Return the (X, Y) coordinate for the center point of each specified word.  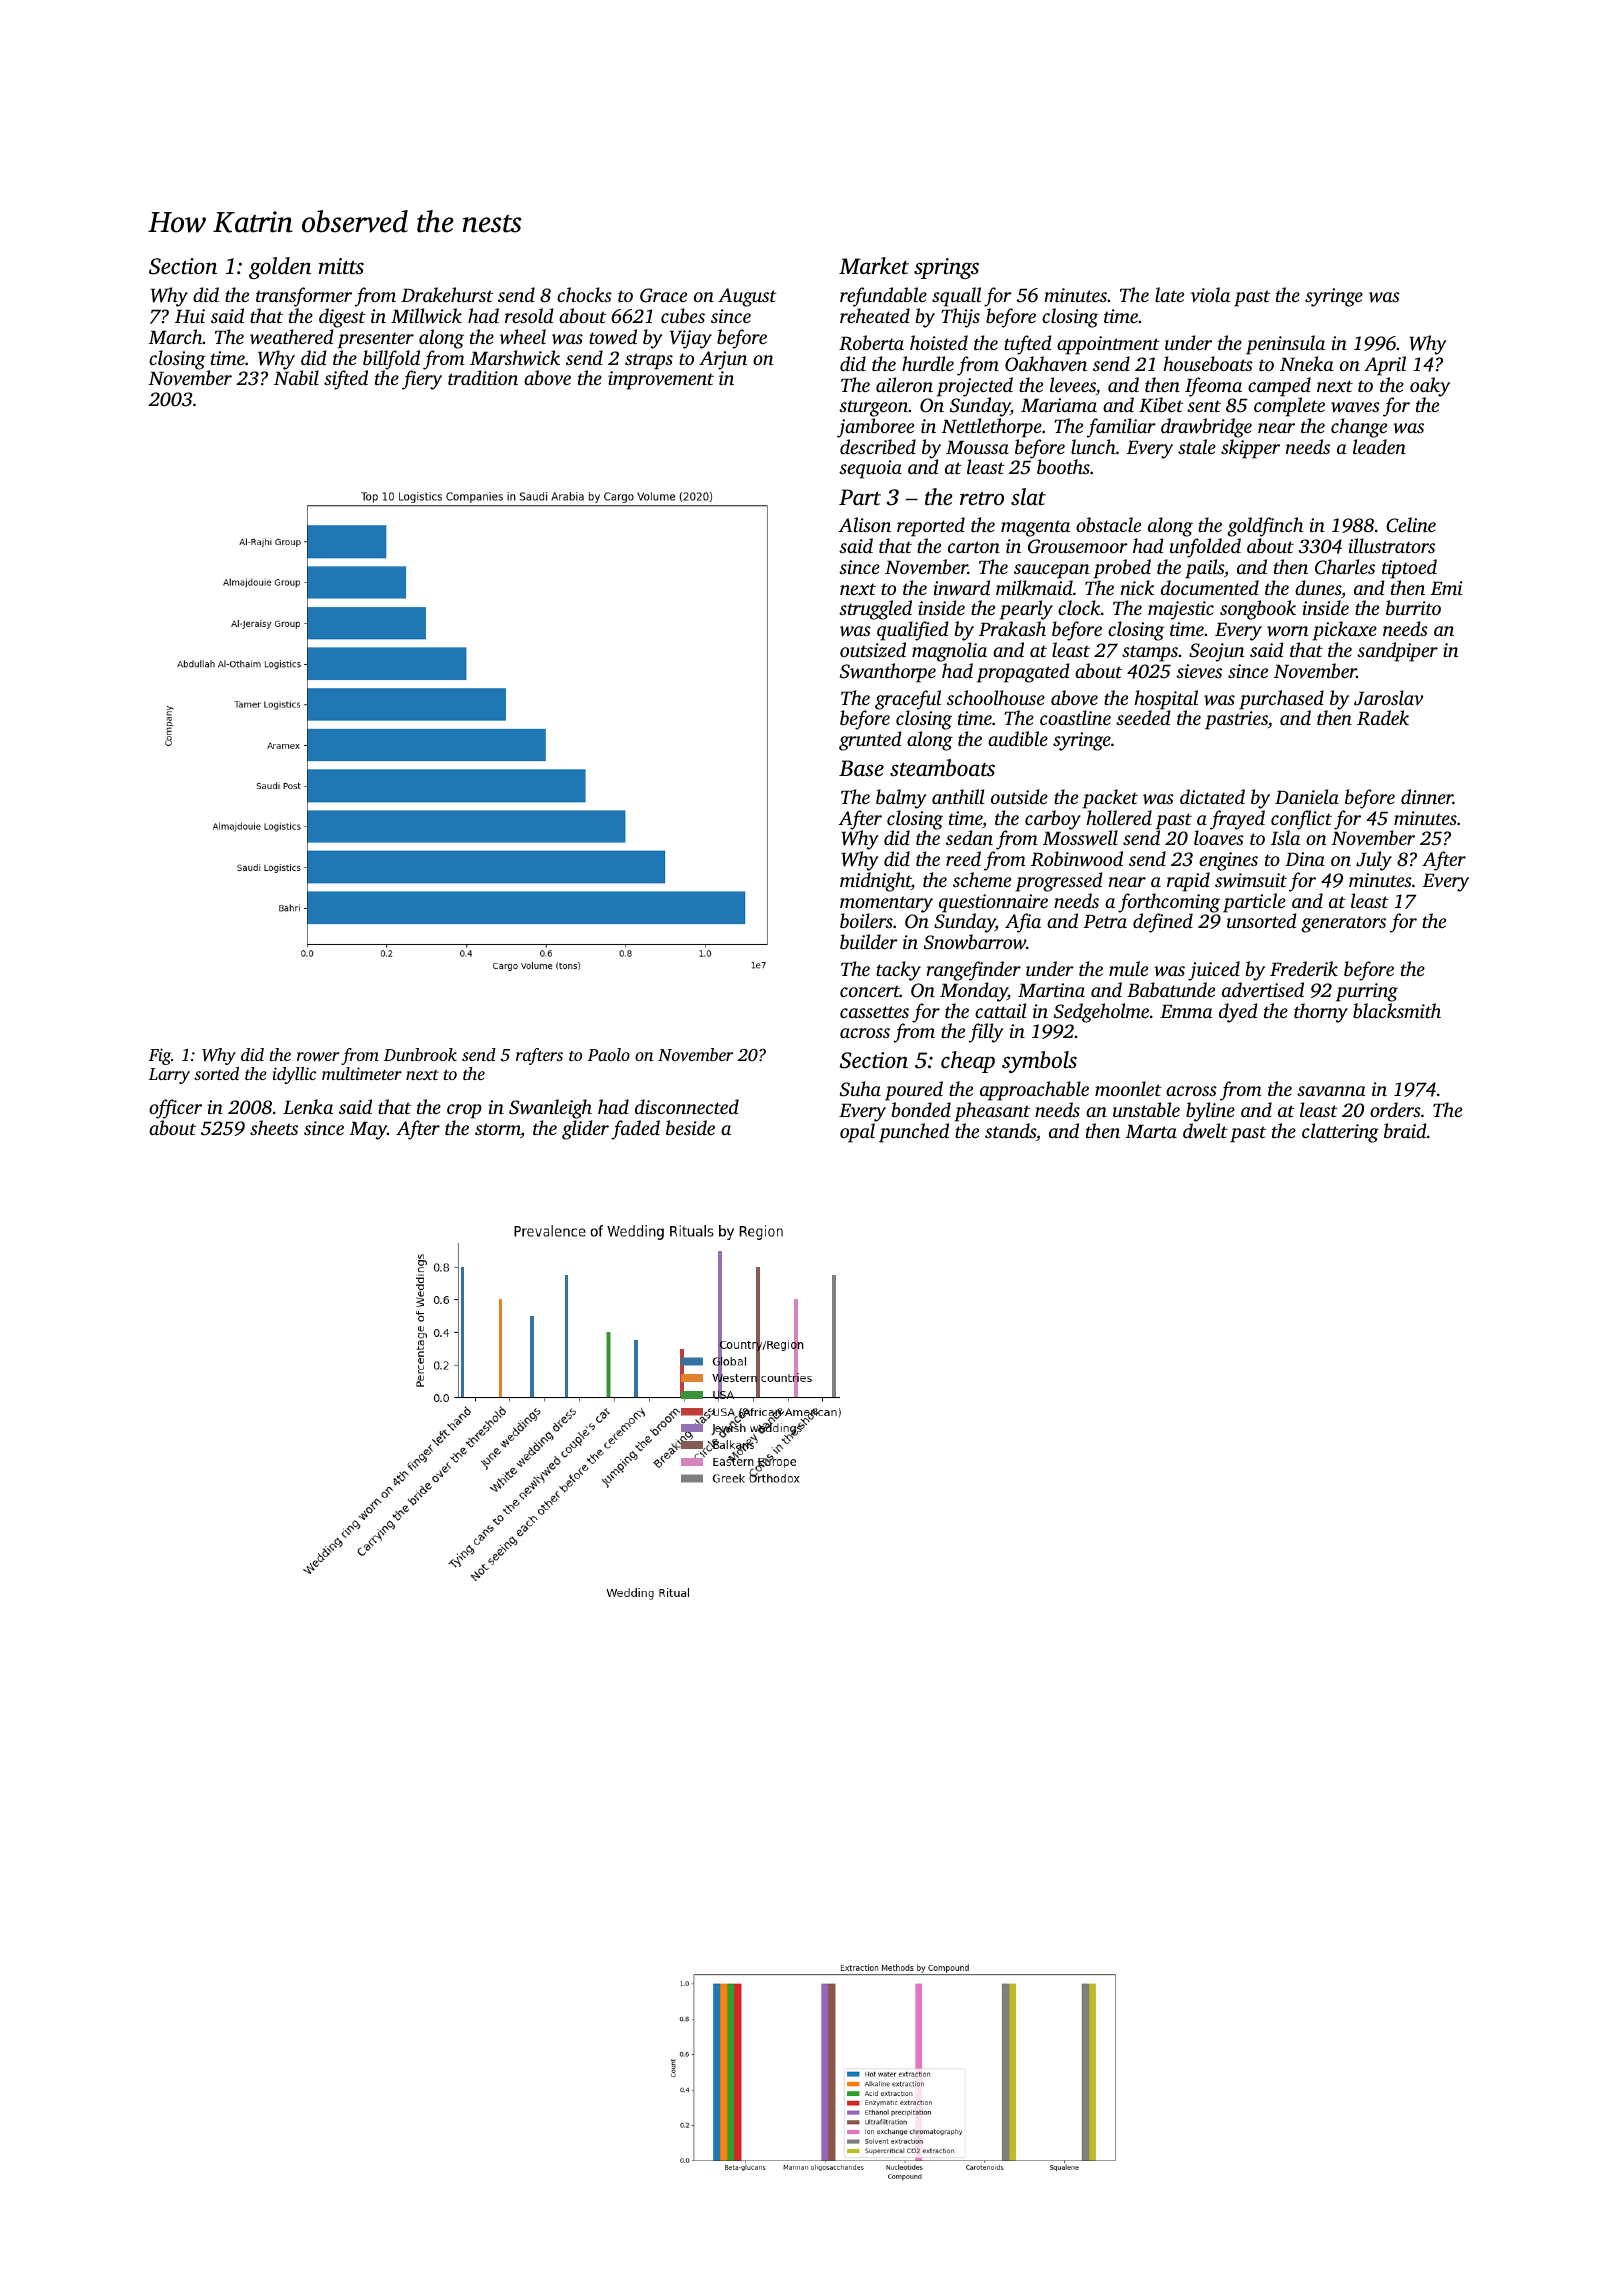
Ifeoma (1213, 387)
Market (874, 266)
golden (280, 268)
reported (931, 527)
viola (1210, 294)
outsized (873, 650)
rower (318, 1056)
